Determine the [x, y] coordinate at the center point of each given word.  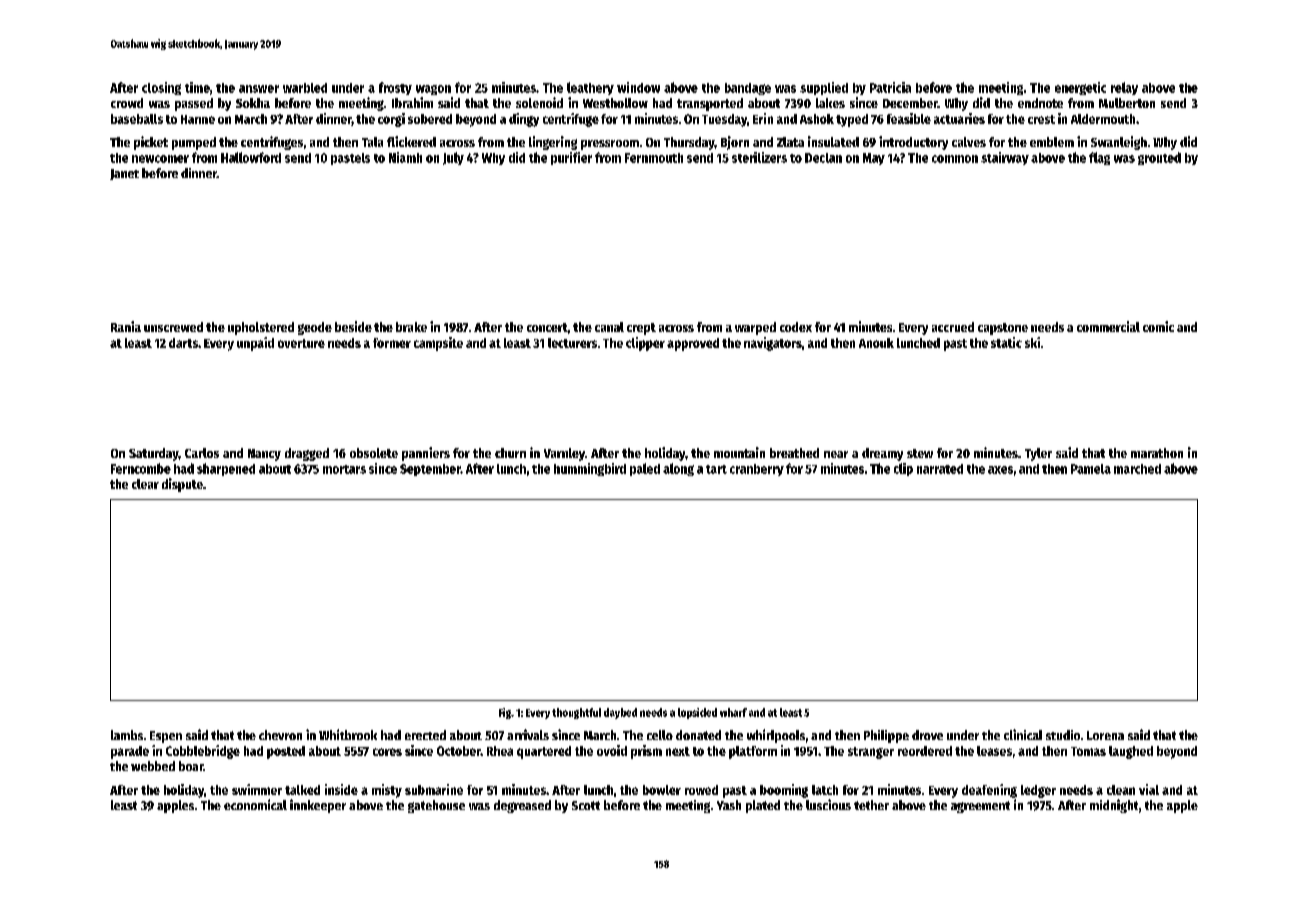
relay [1124, 88]
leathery [590, 88]
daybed [620, 713]
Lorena [1105, 735]
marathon [1157, 453]
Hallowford [251, 157]
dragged [307, 454]
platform [753, 752]
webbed [153, 766]
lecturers [572, 343]
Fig [505, 713]
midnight [1114, 806]
